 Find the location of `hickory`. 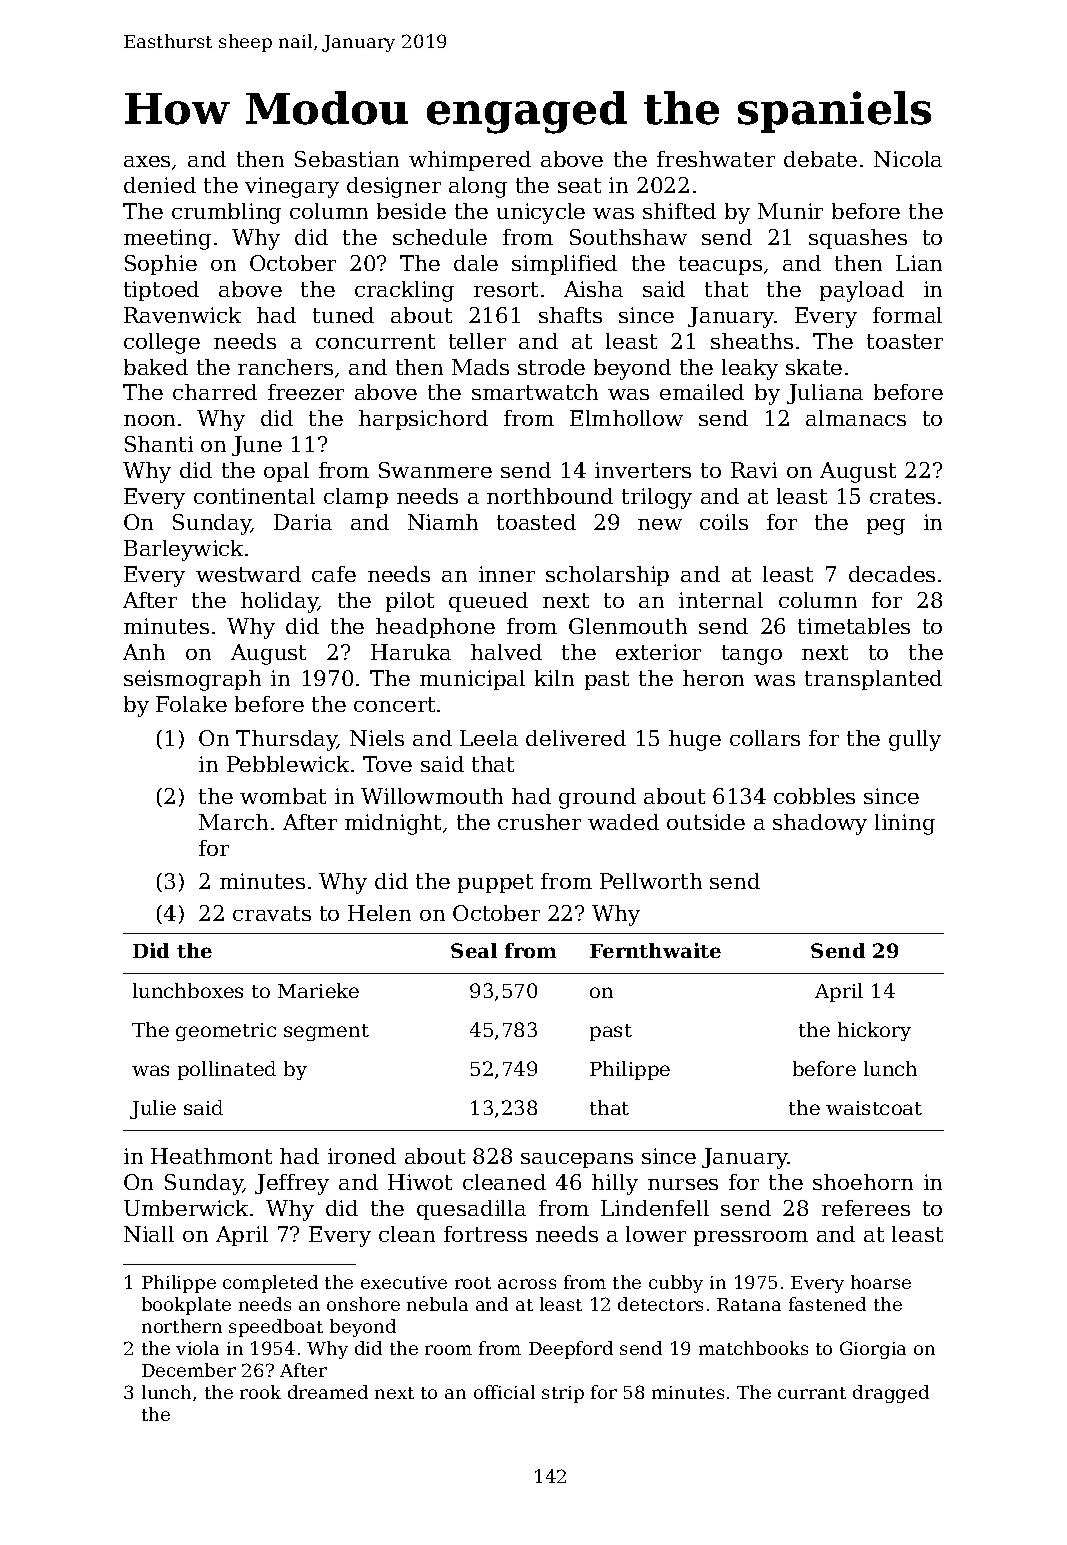

hickory is located at coordinates (874, 1031).
